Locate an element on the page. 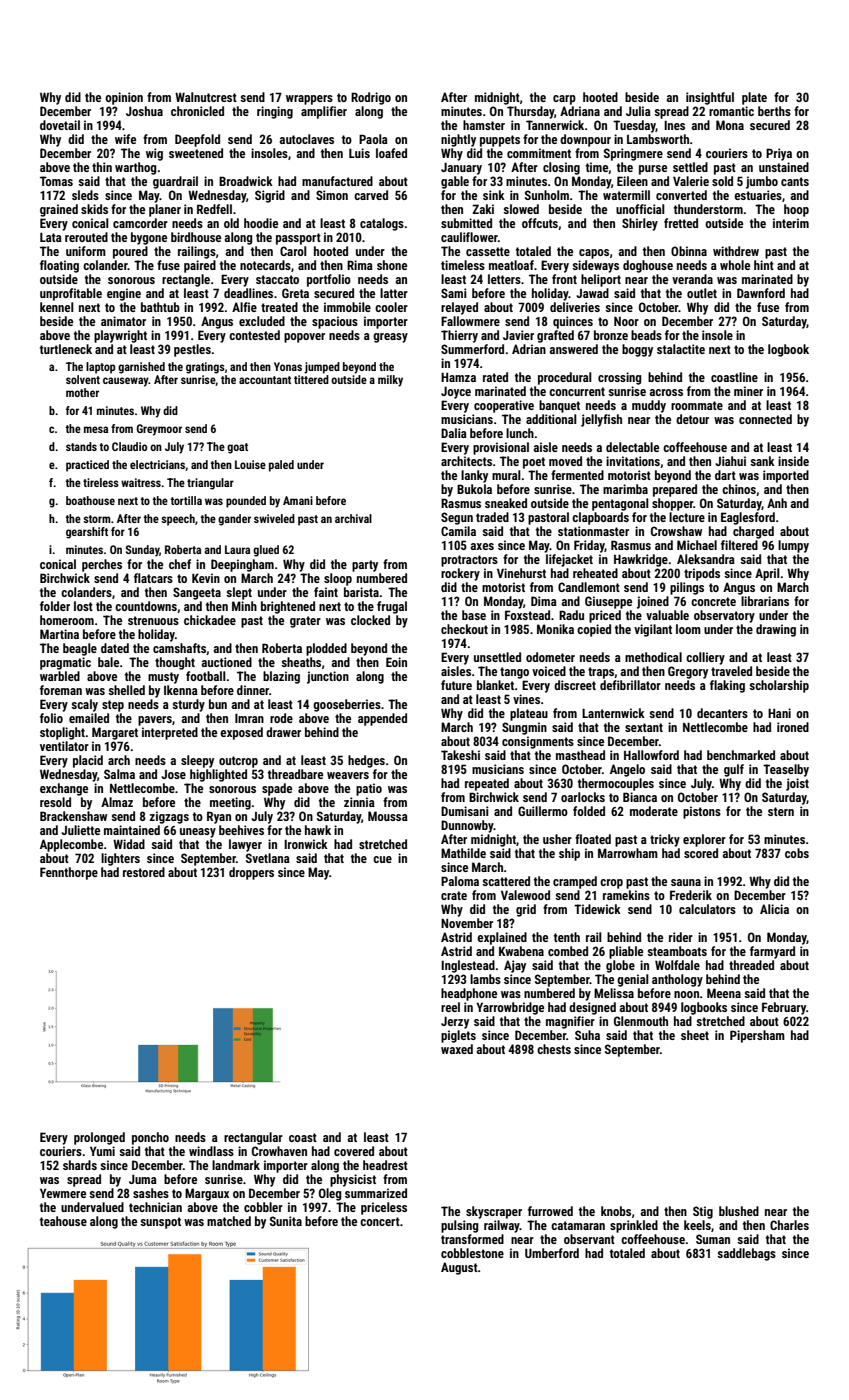  sank is located at coordinates (762, 461).
